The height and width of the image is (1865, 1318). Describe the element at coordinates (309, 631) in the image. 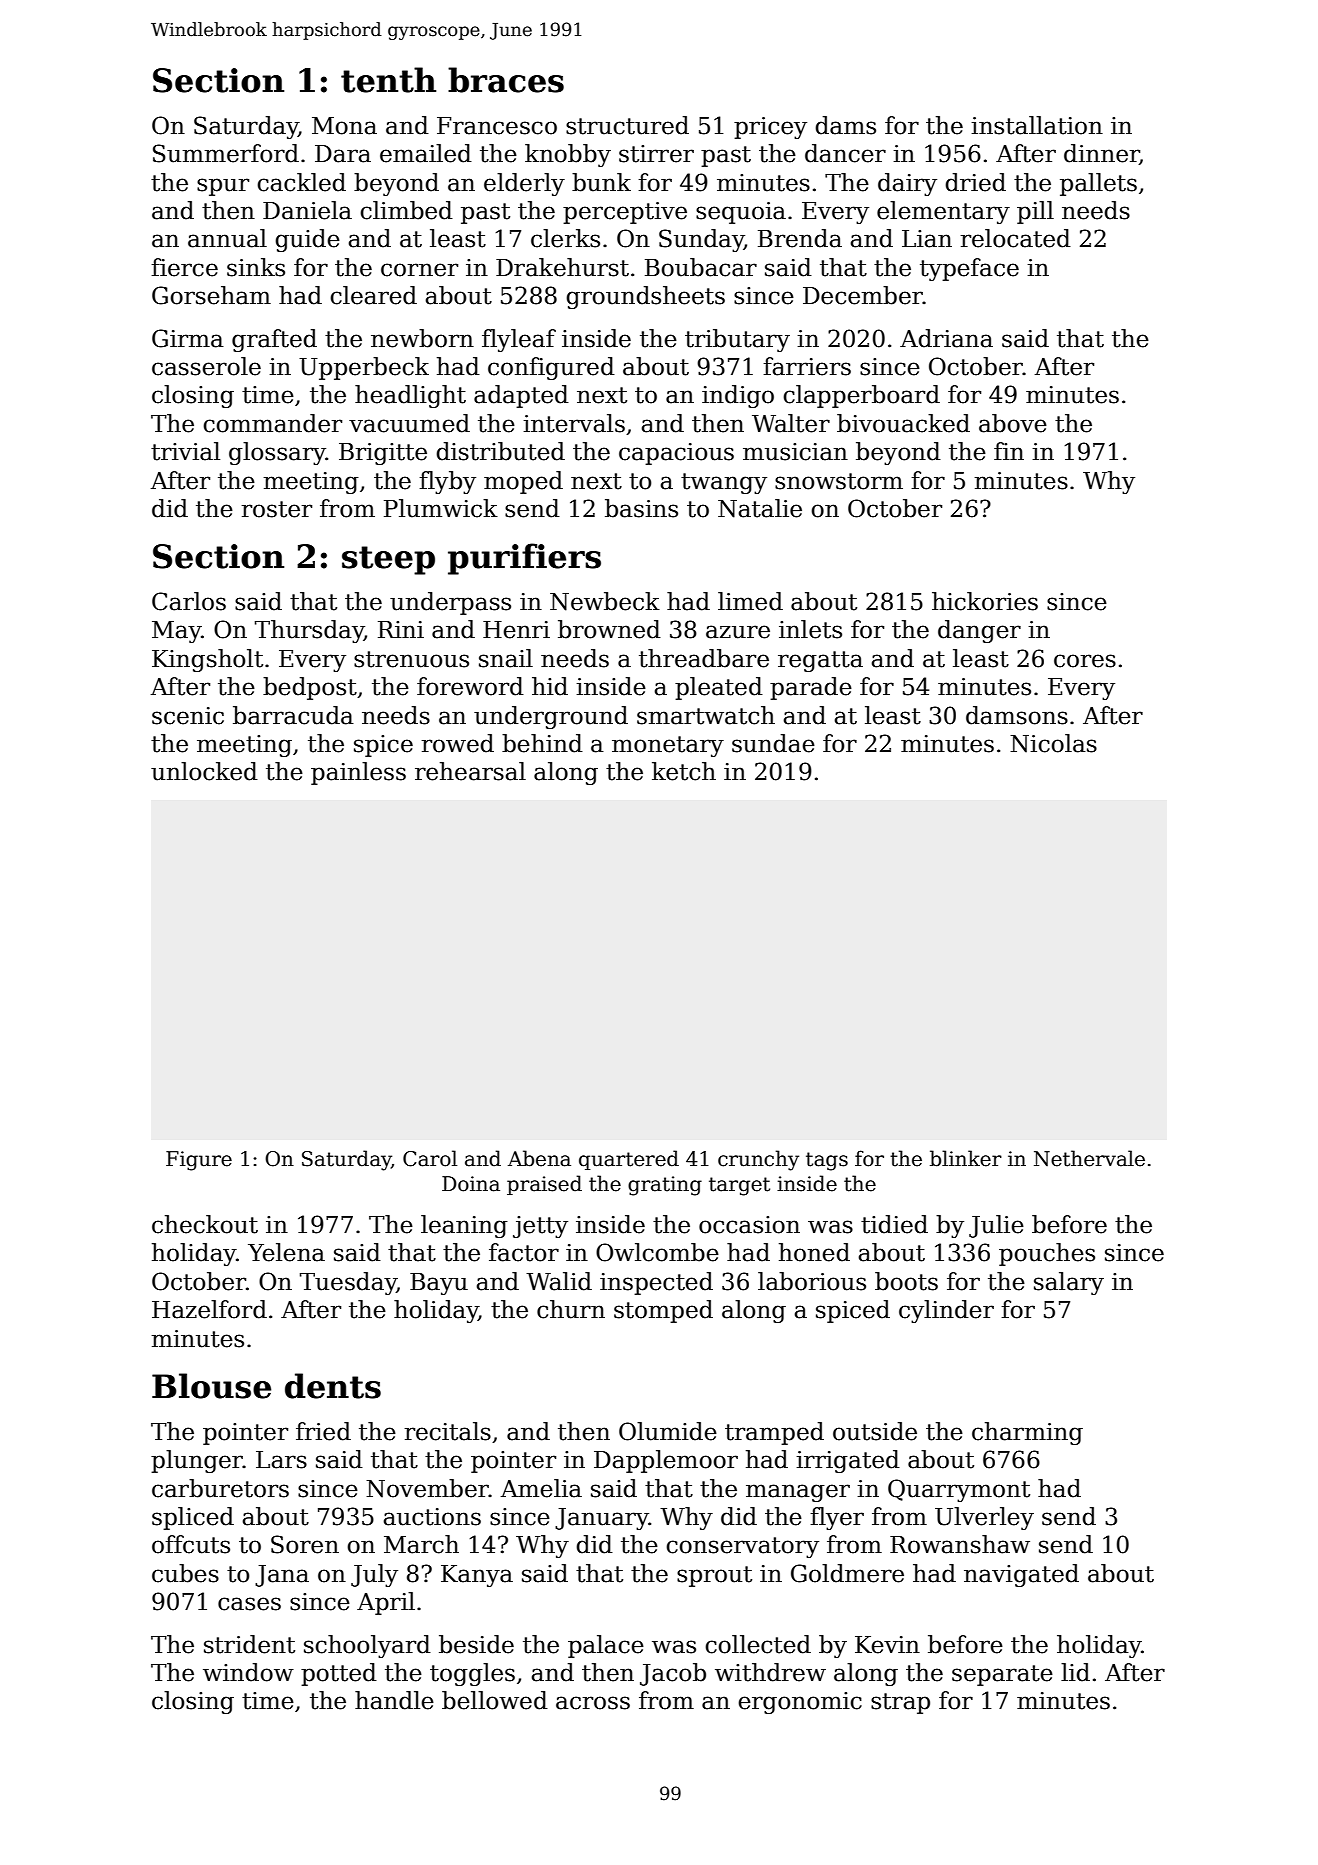

I see `Thursday` at that location.
